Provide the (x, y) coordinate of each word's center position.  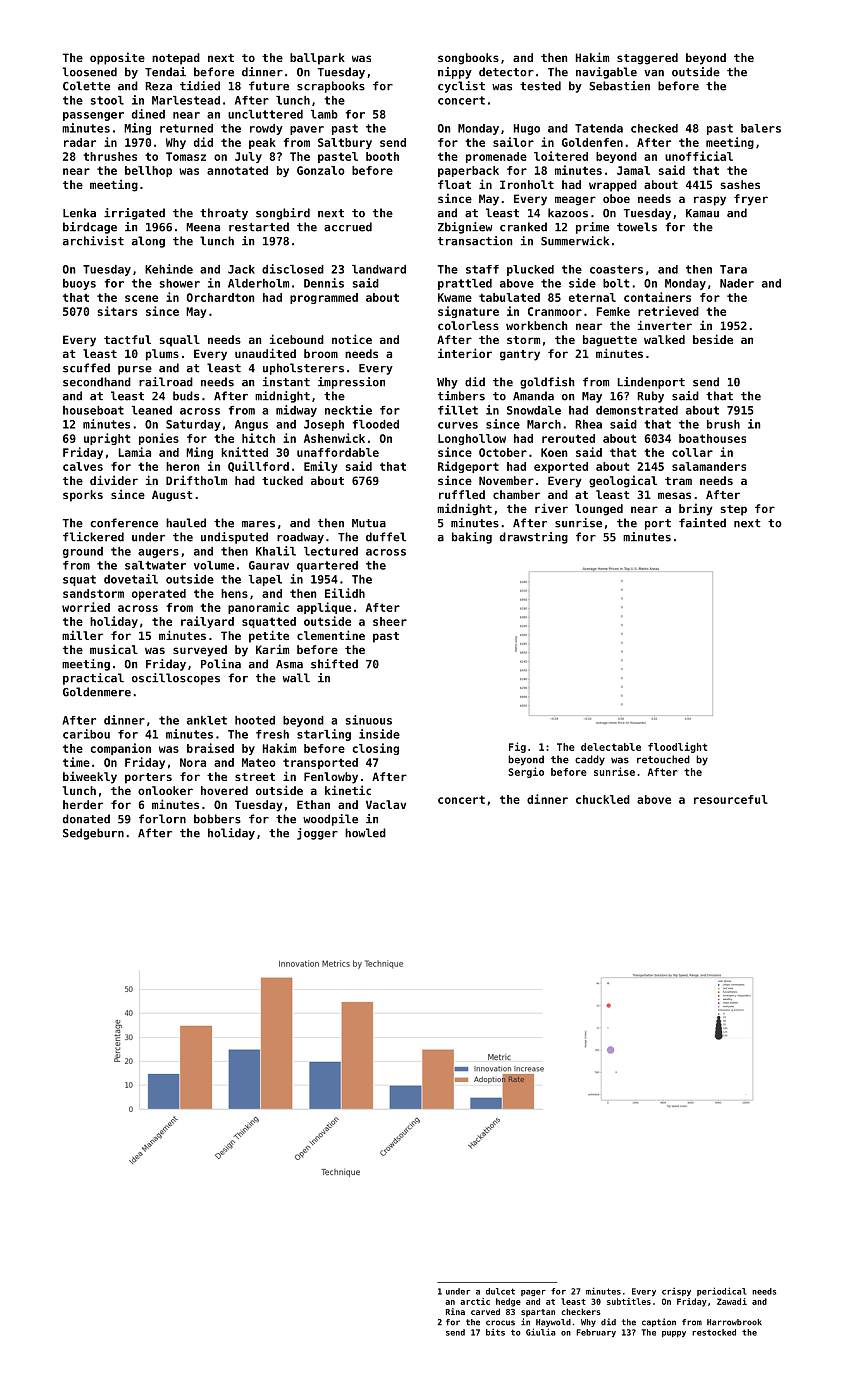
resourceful (731, 799)
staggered (647, 59)
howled (365, 833)
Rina (455, 1311)
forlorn (162, 819)
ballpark (317, 59)
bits (495, 1332)
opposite (117, 58)
